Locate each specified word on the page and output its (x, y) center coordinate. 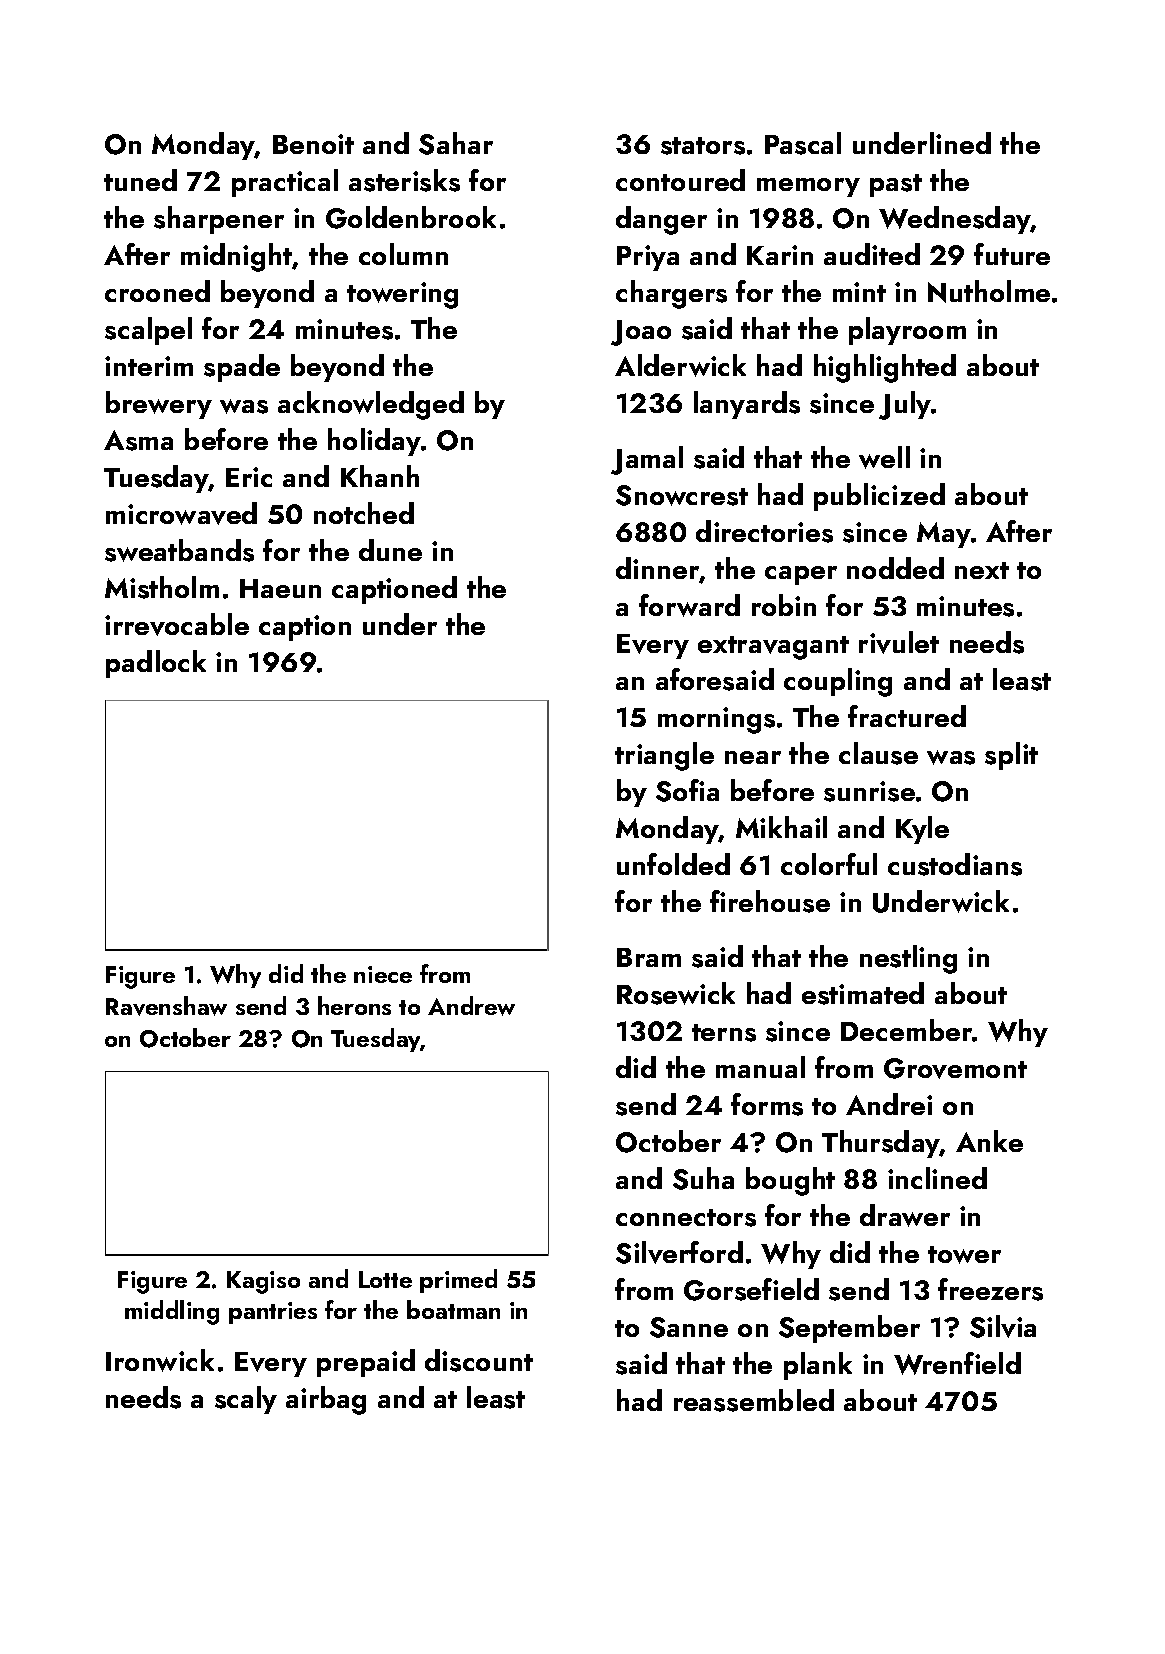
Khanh (380, 476)
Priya (648, 258)
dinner (657, 568)
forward (689, 605)
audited (872, 254)
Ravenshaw (166, 1006)
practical (285, 183)
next (982, 570)
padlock (156, 664)
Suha (703, 1178)
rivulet (899, 642)
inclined (937, 1178)
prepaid (366, 1363)
